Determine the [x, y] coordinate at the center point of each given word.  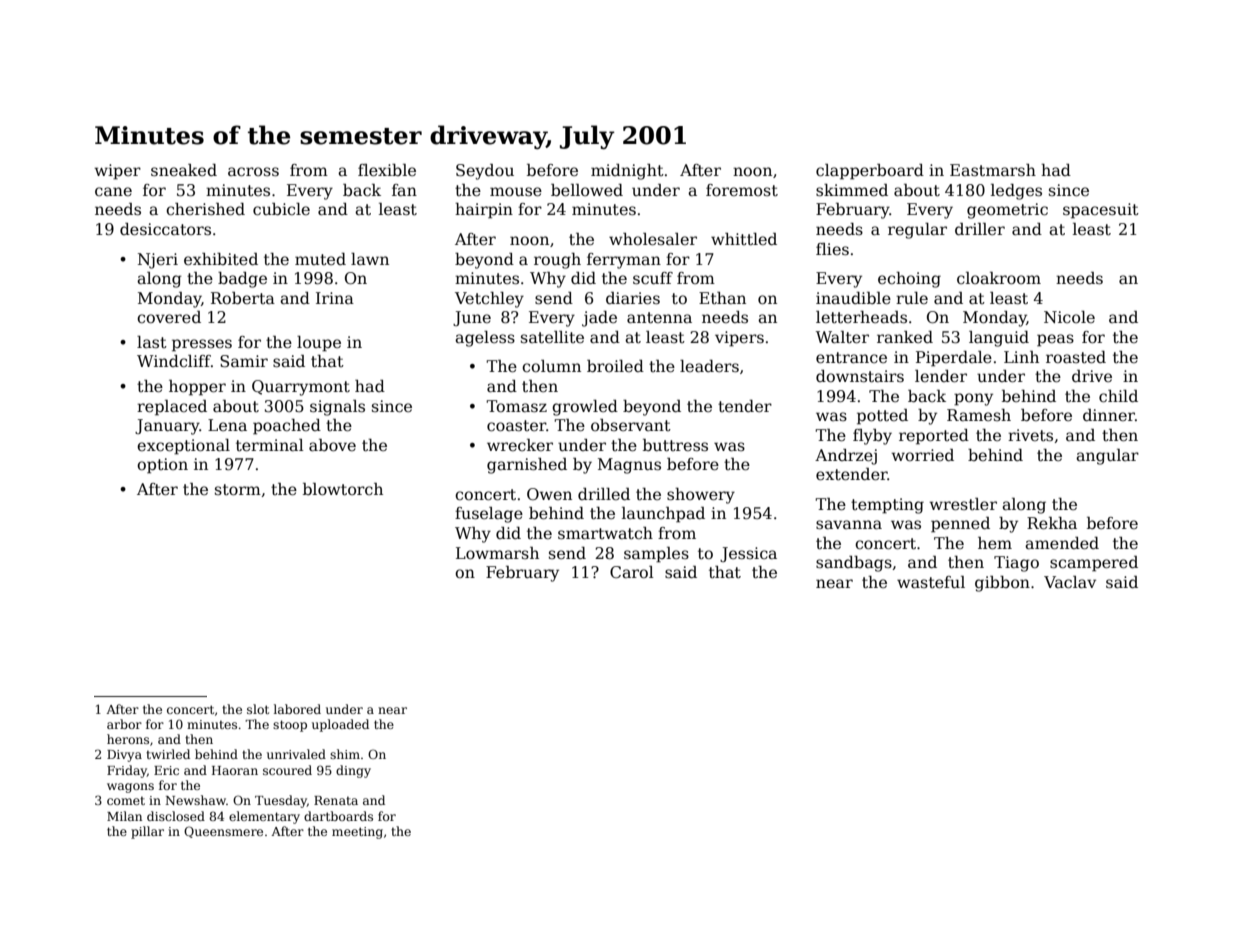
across [253, 172]
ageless [485, 339]
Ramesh [979, 415]
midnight [627, 172]
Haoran [235, 770]
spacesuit [1101, 211]
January [167, 427]
